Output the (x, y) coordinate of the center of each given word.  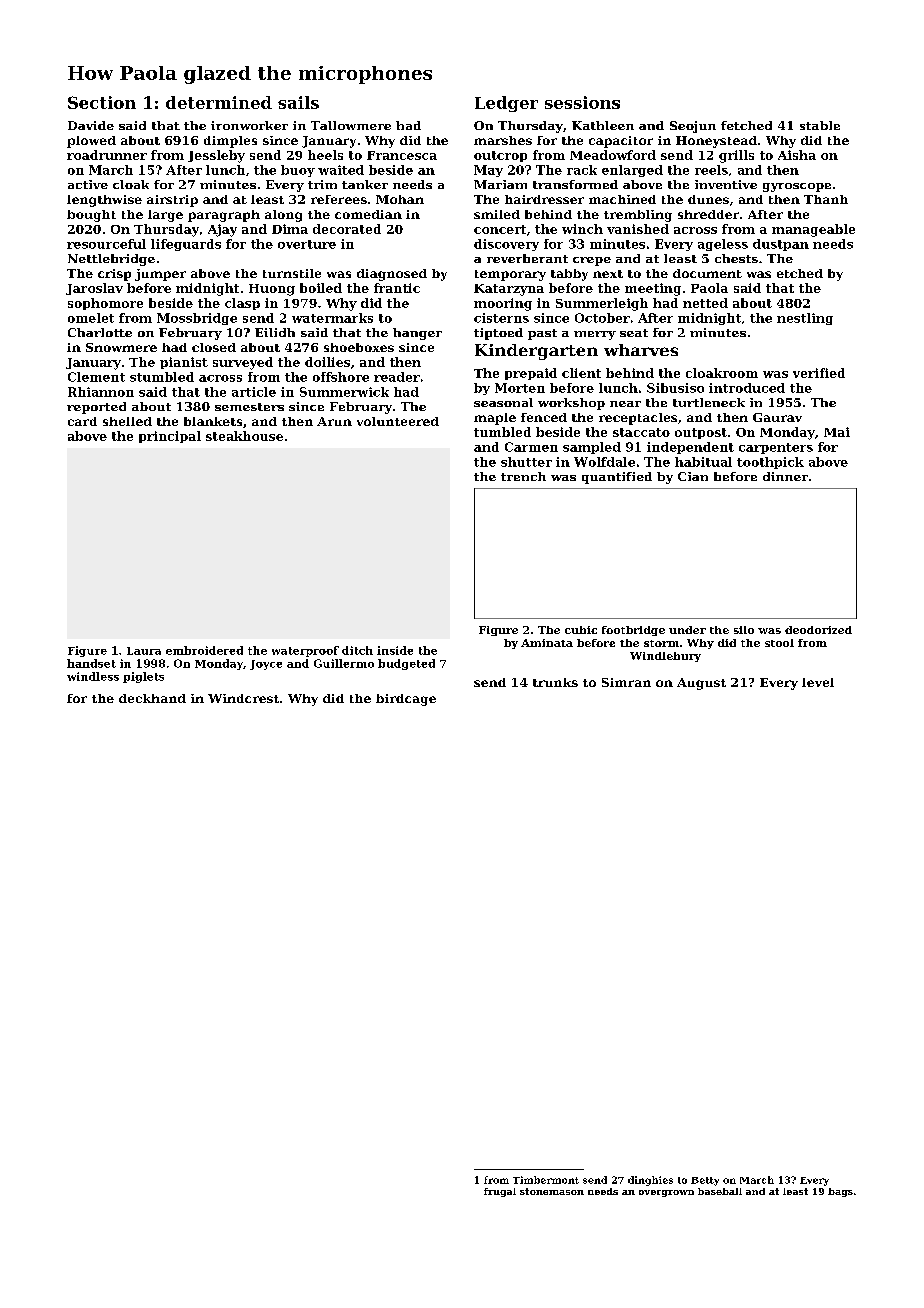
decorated (347, 229)
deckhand (152, 698)
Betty (705, 1181)
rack (582, 170)
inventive (726, 184)
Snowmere (121, 347)
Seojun (693, 127)
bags (840, 1192)
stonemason (552, 1191)
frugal (500, 1192)
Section (102, 102)
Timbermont (546, 1180)
